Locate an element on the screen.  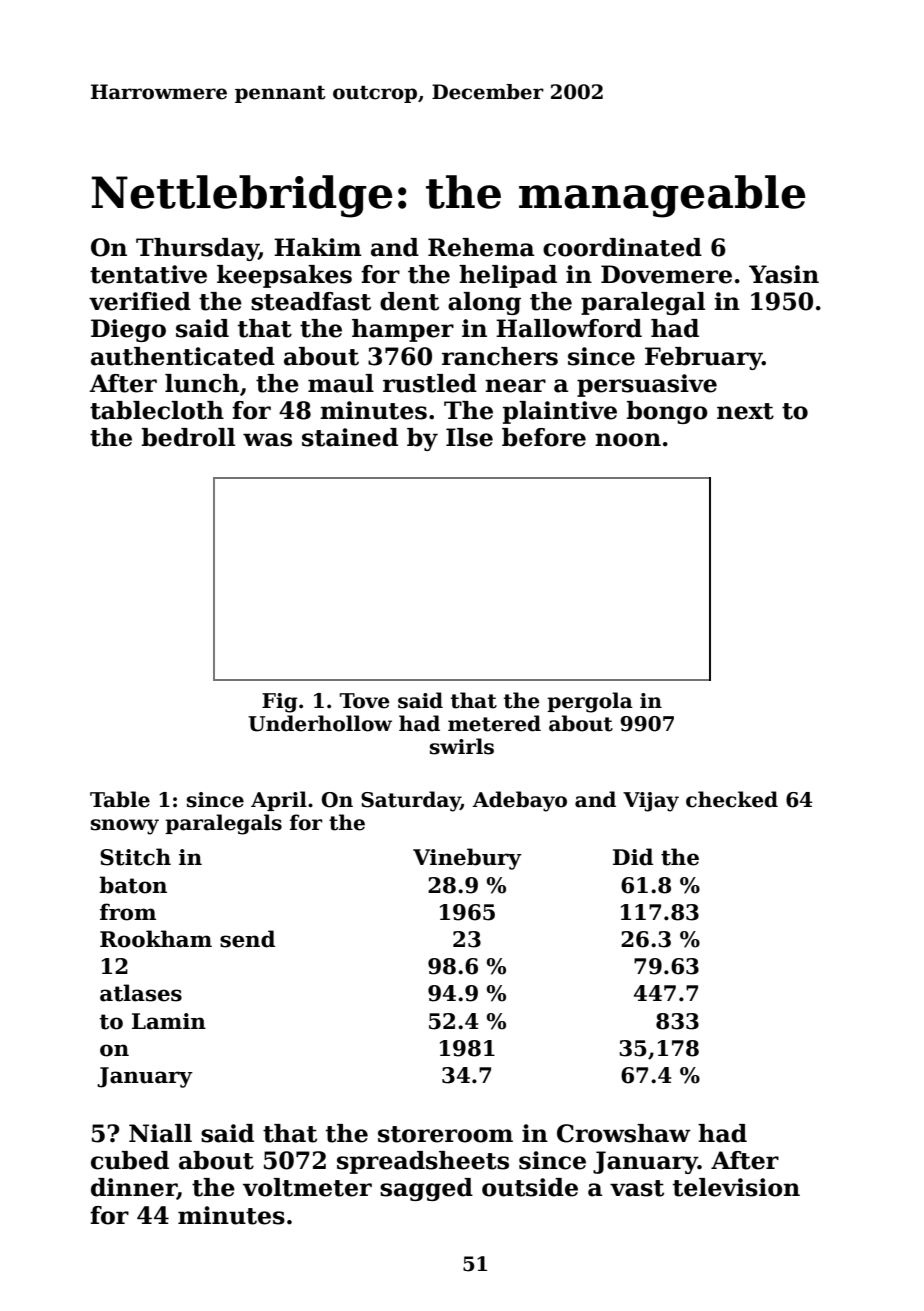
was is located at coordinates (267, 440).
